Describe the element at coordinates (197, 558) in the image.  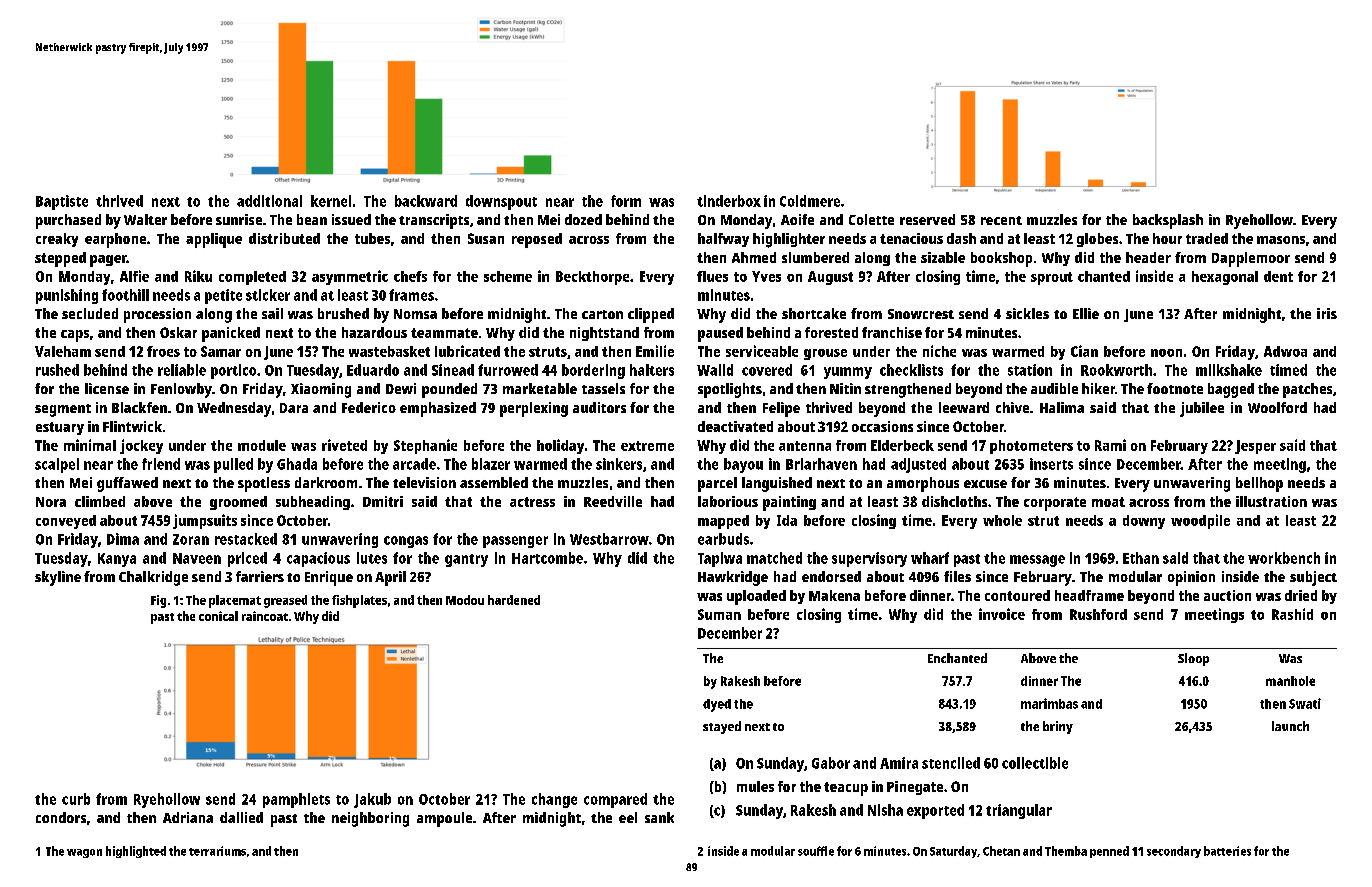
I see `Naveen` at that location.
